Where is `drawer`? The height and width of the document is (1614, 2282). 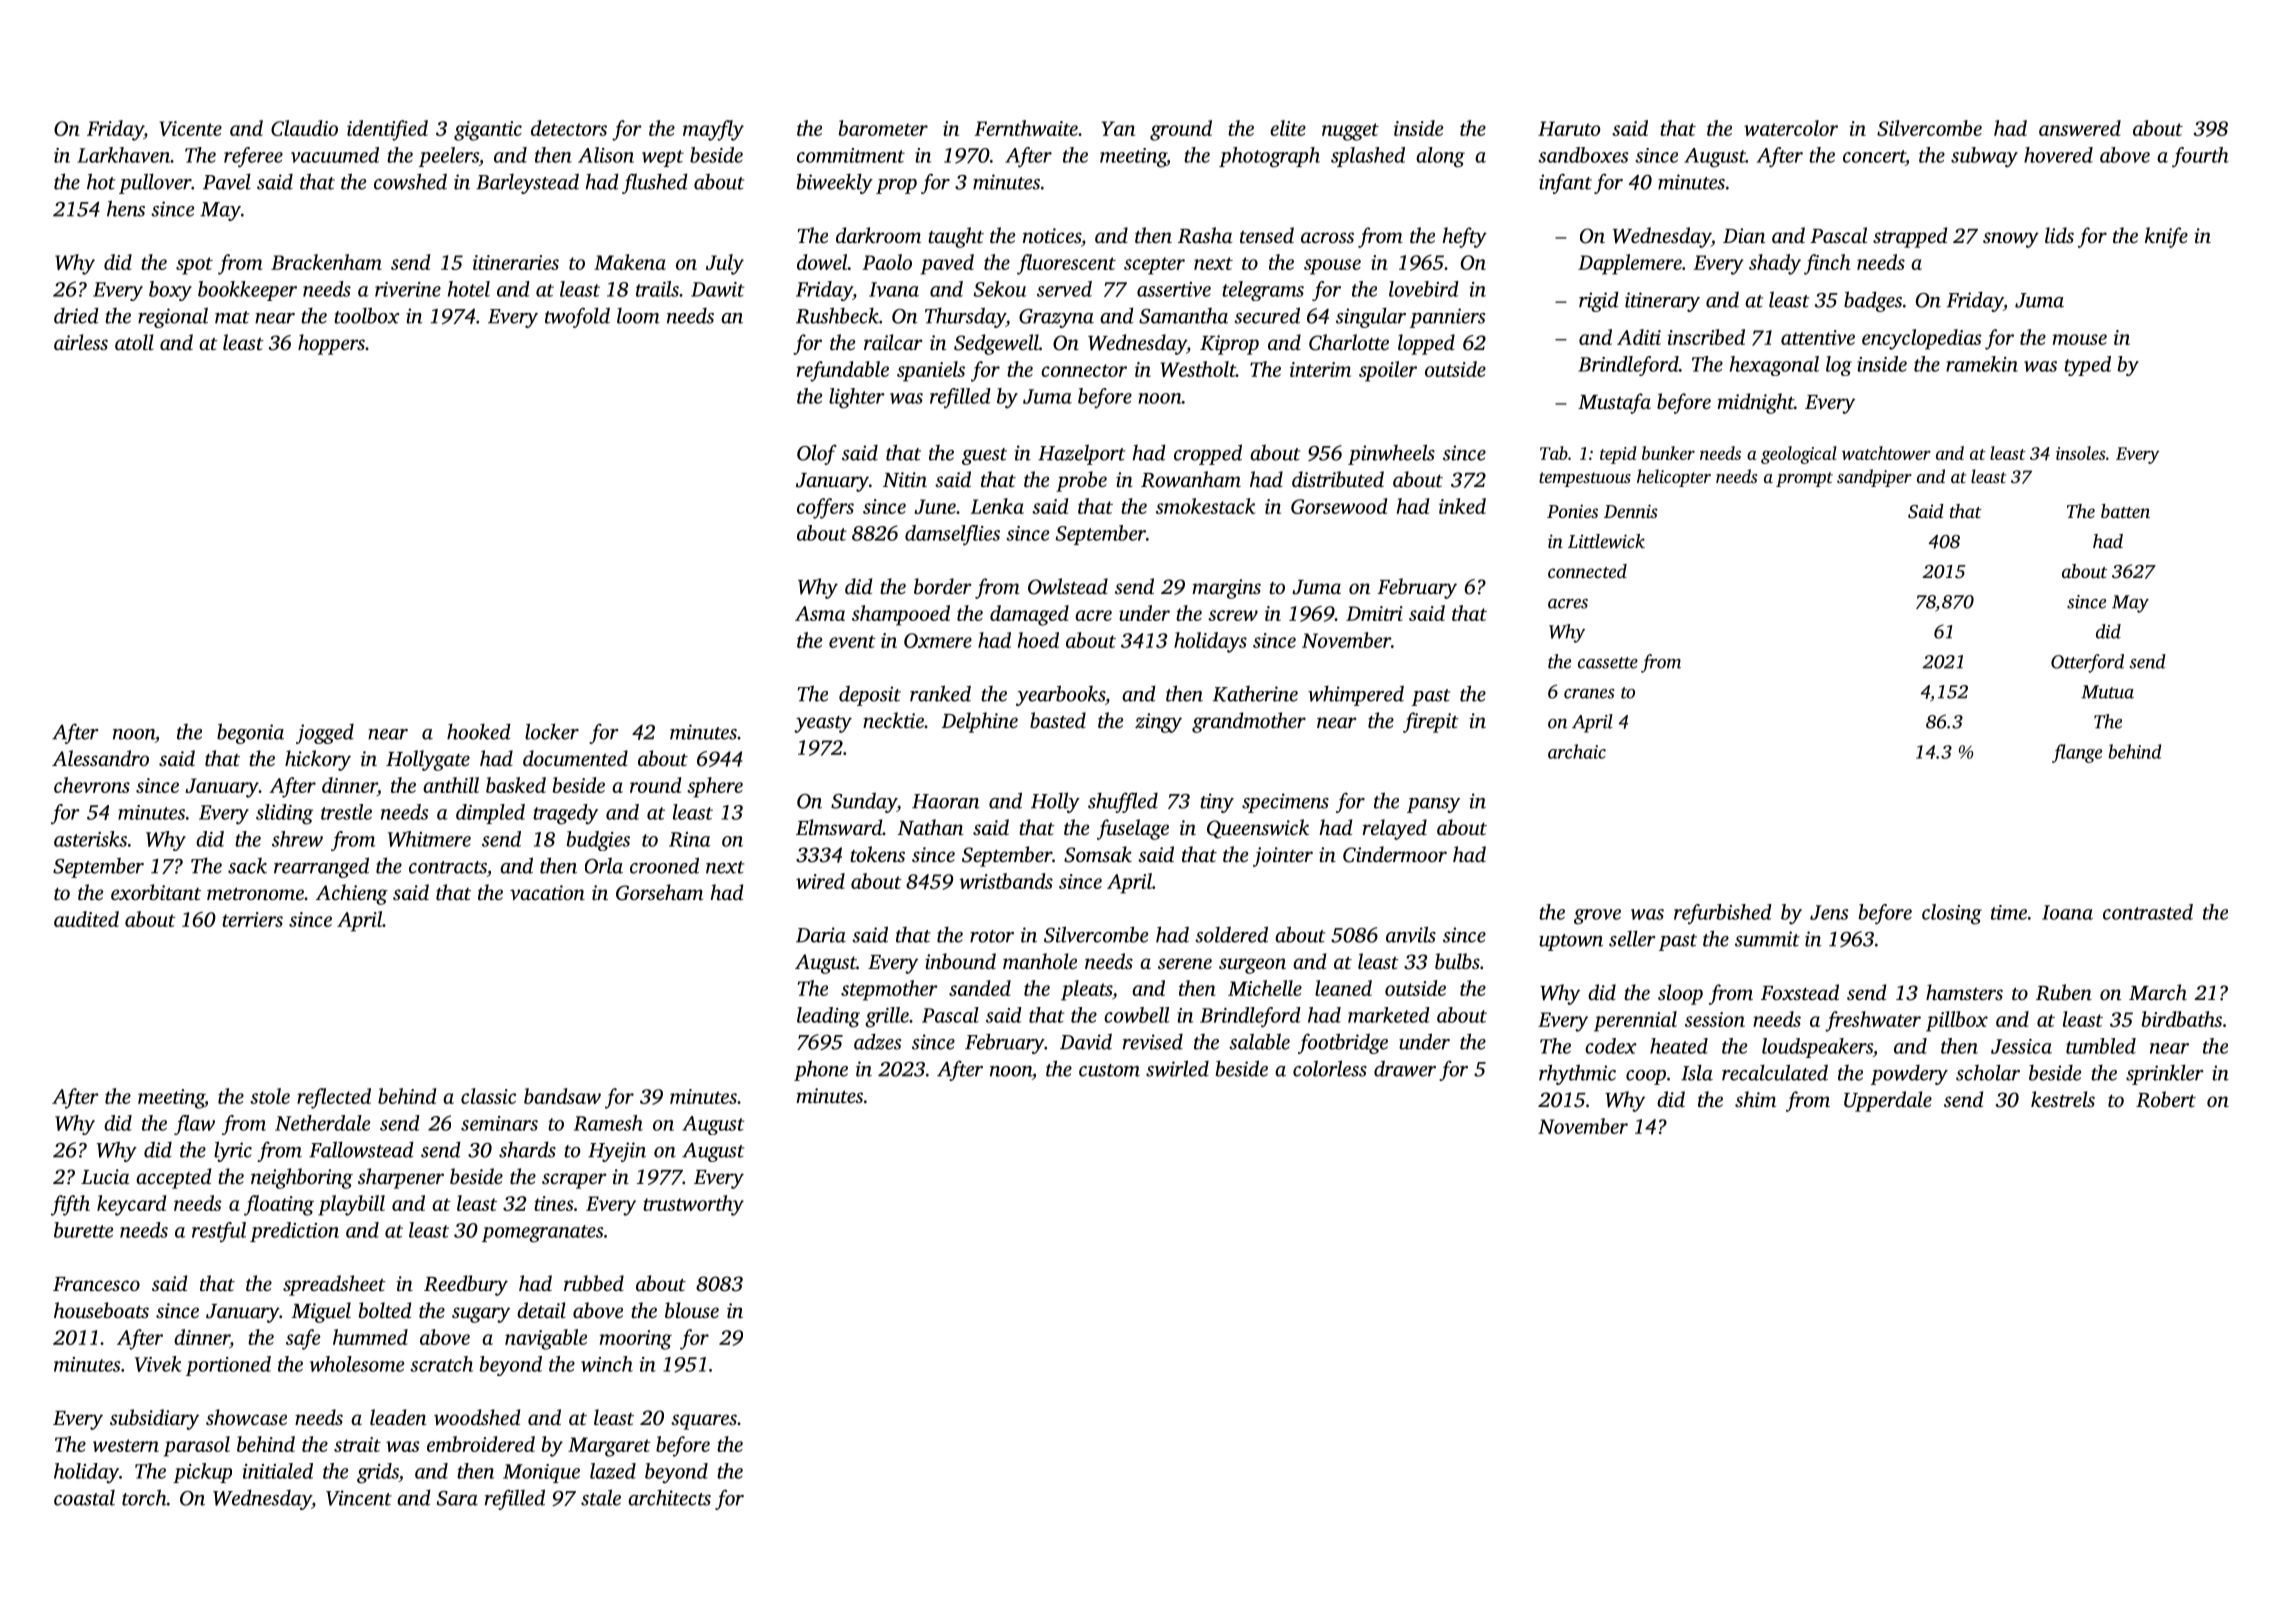
drawer is located at coordinates (1405, 1068).
